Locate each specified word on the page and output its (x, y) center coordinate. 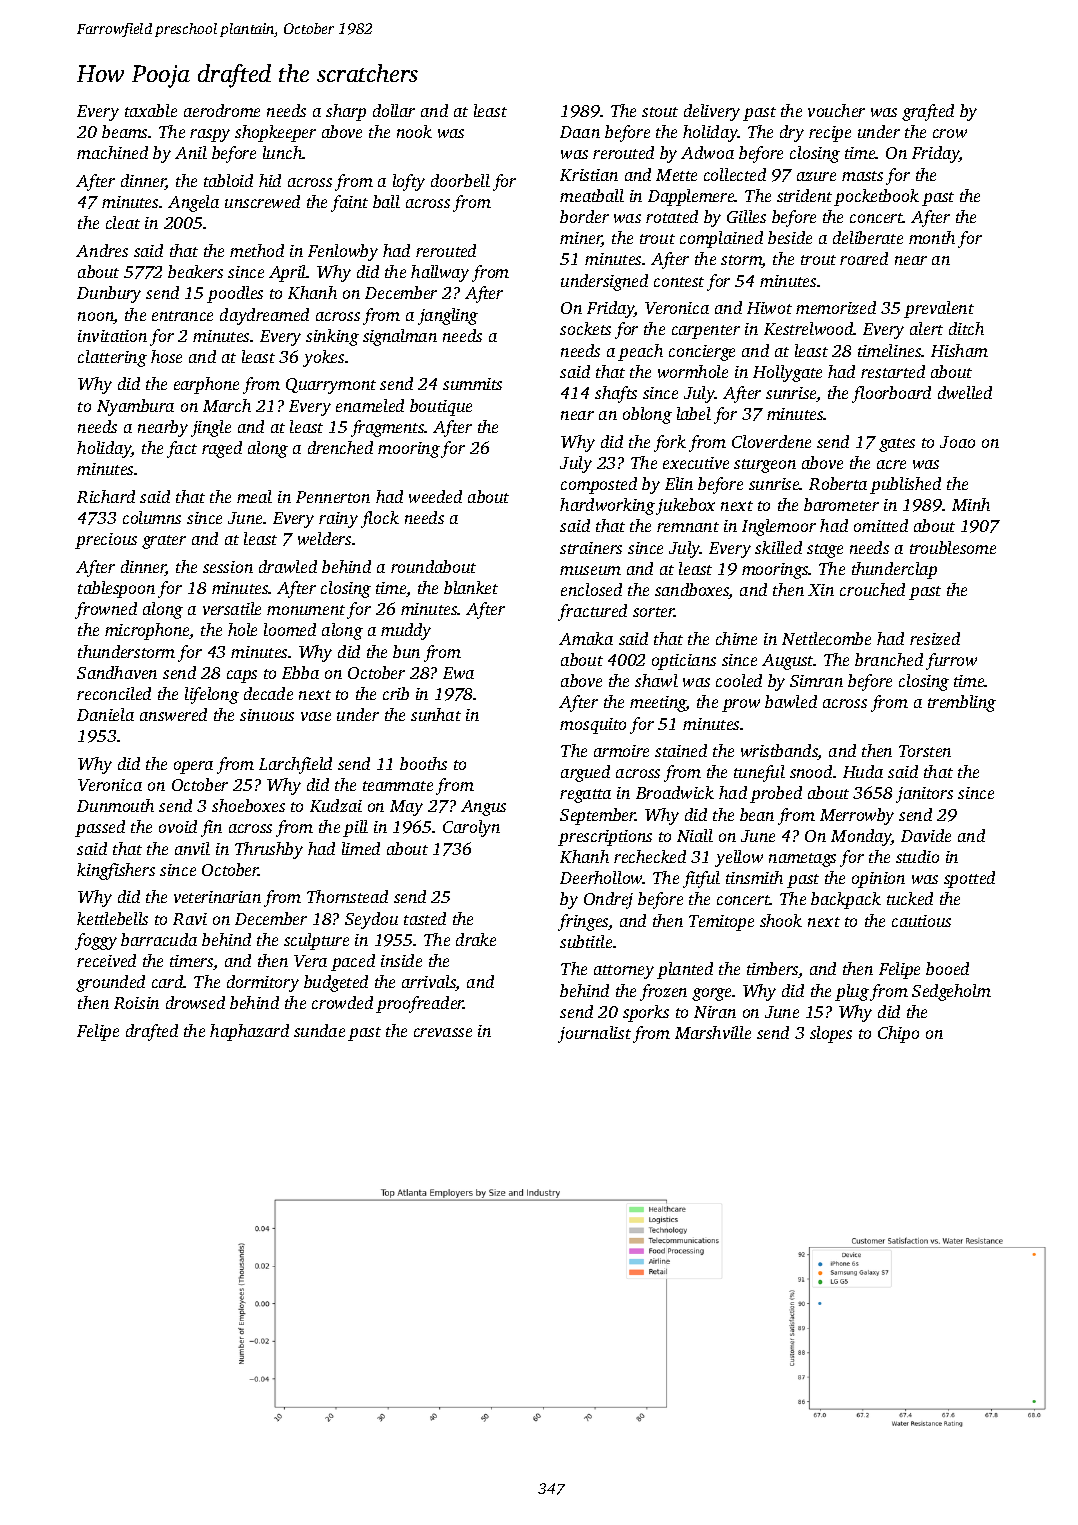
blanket (471, 587)
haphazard (249, 1032)
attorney (624, 972)
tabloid (228, 180)
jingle (211, 428)
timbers (773, 970)
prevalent (939, 309)
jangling (448, 316)
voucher (836, 110)
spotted (969, 879)
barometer (841, 504)
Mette (676, 175)
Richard (106, 496)
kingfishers (116, 871)
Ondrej (608, 900)
